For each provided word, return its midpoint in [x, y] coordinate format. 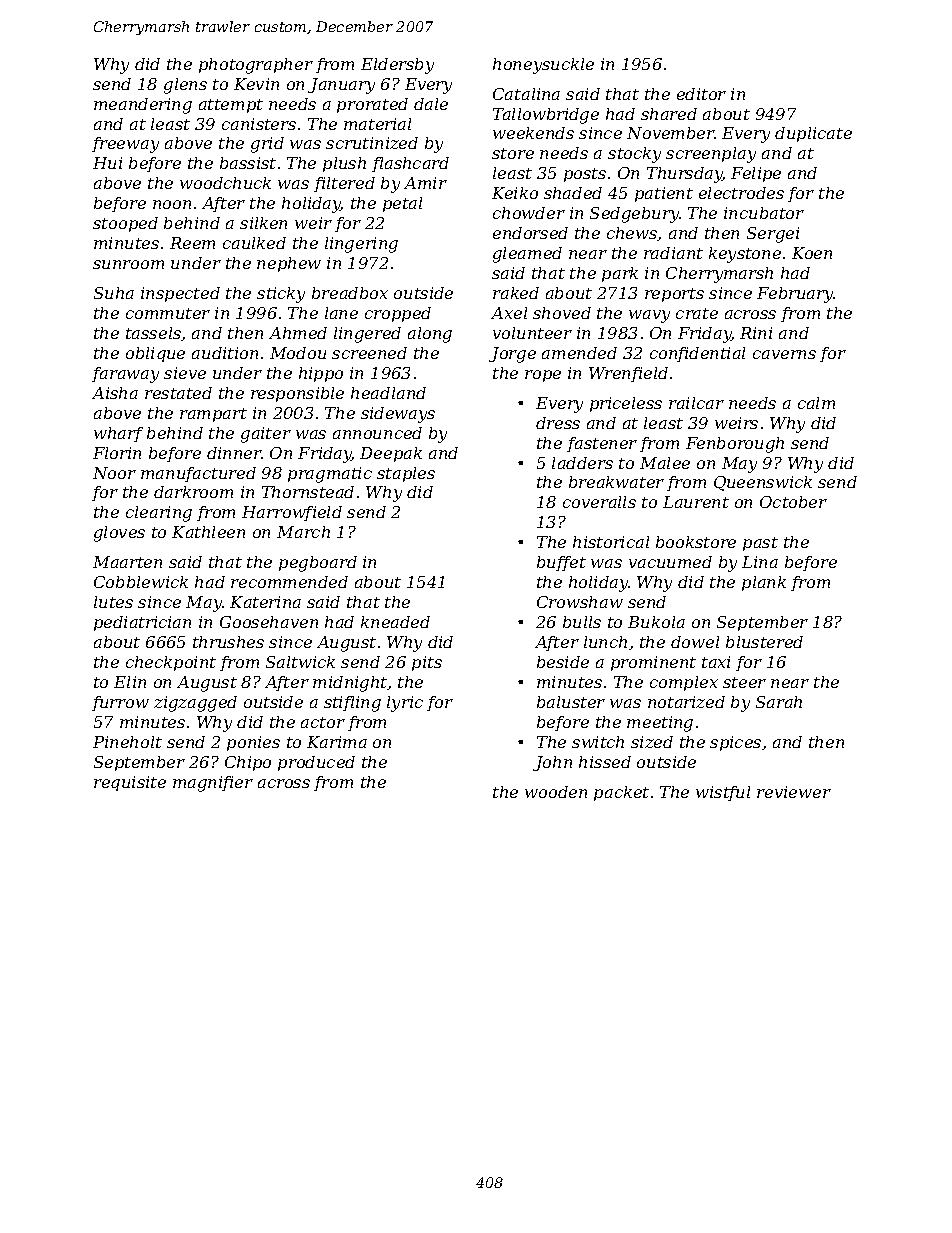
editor [701, 94]
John [552, 763]
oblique [155, 354]
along [430, 335]
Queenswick [763, 483]
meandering [143, 106]
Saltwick [300, 662]
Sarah [779, 702]
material [377, 124]
